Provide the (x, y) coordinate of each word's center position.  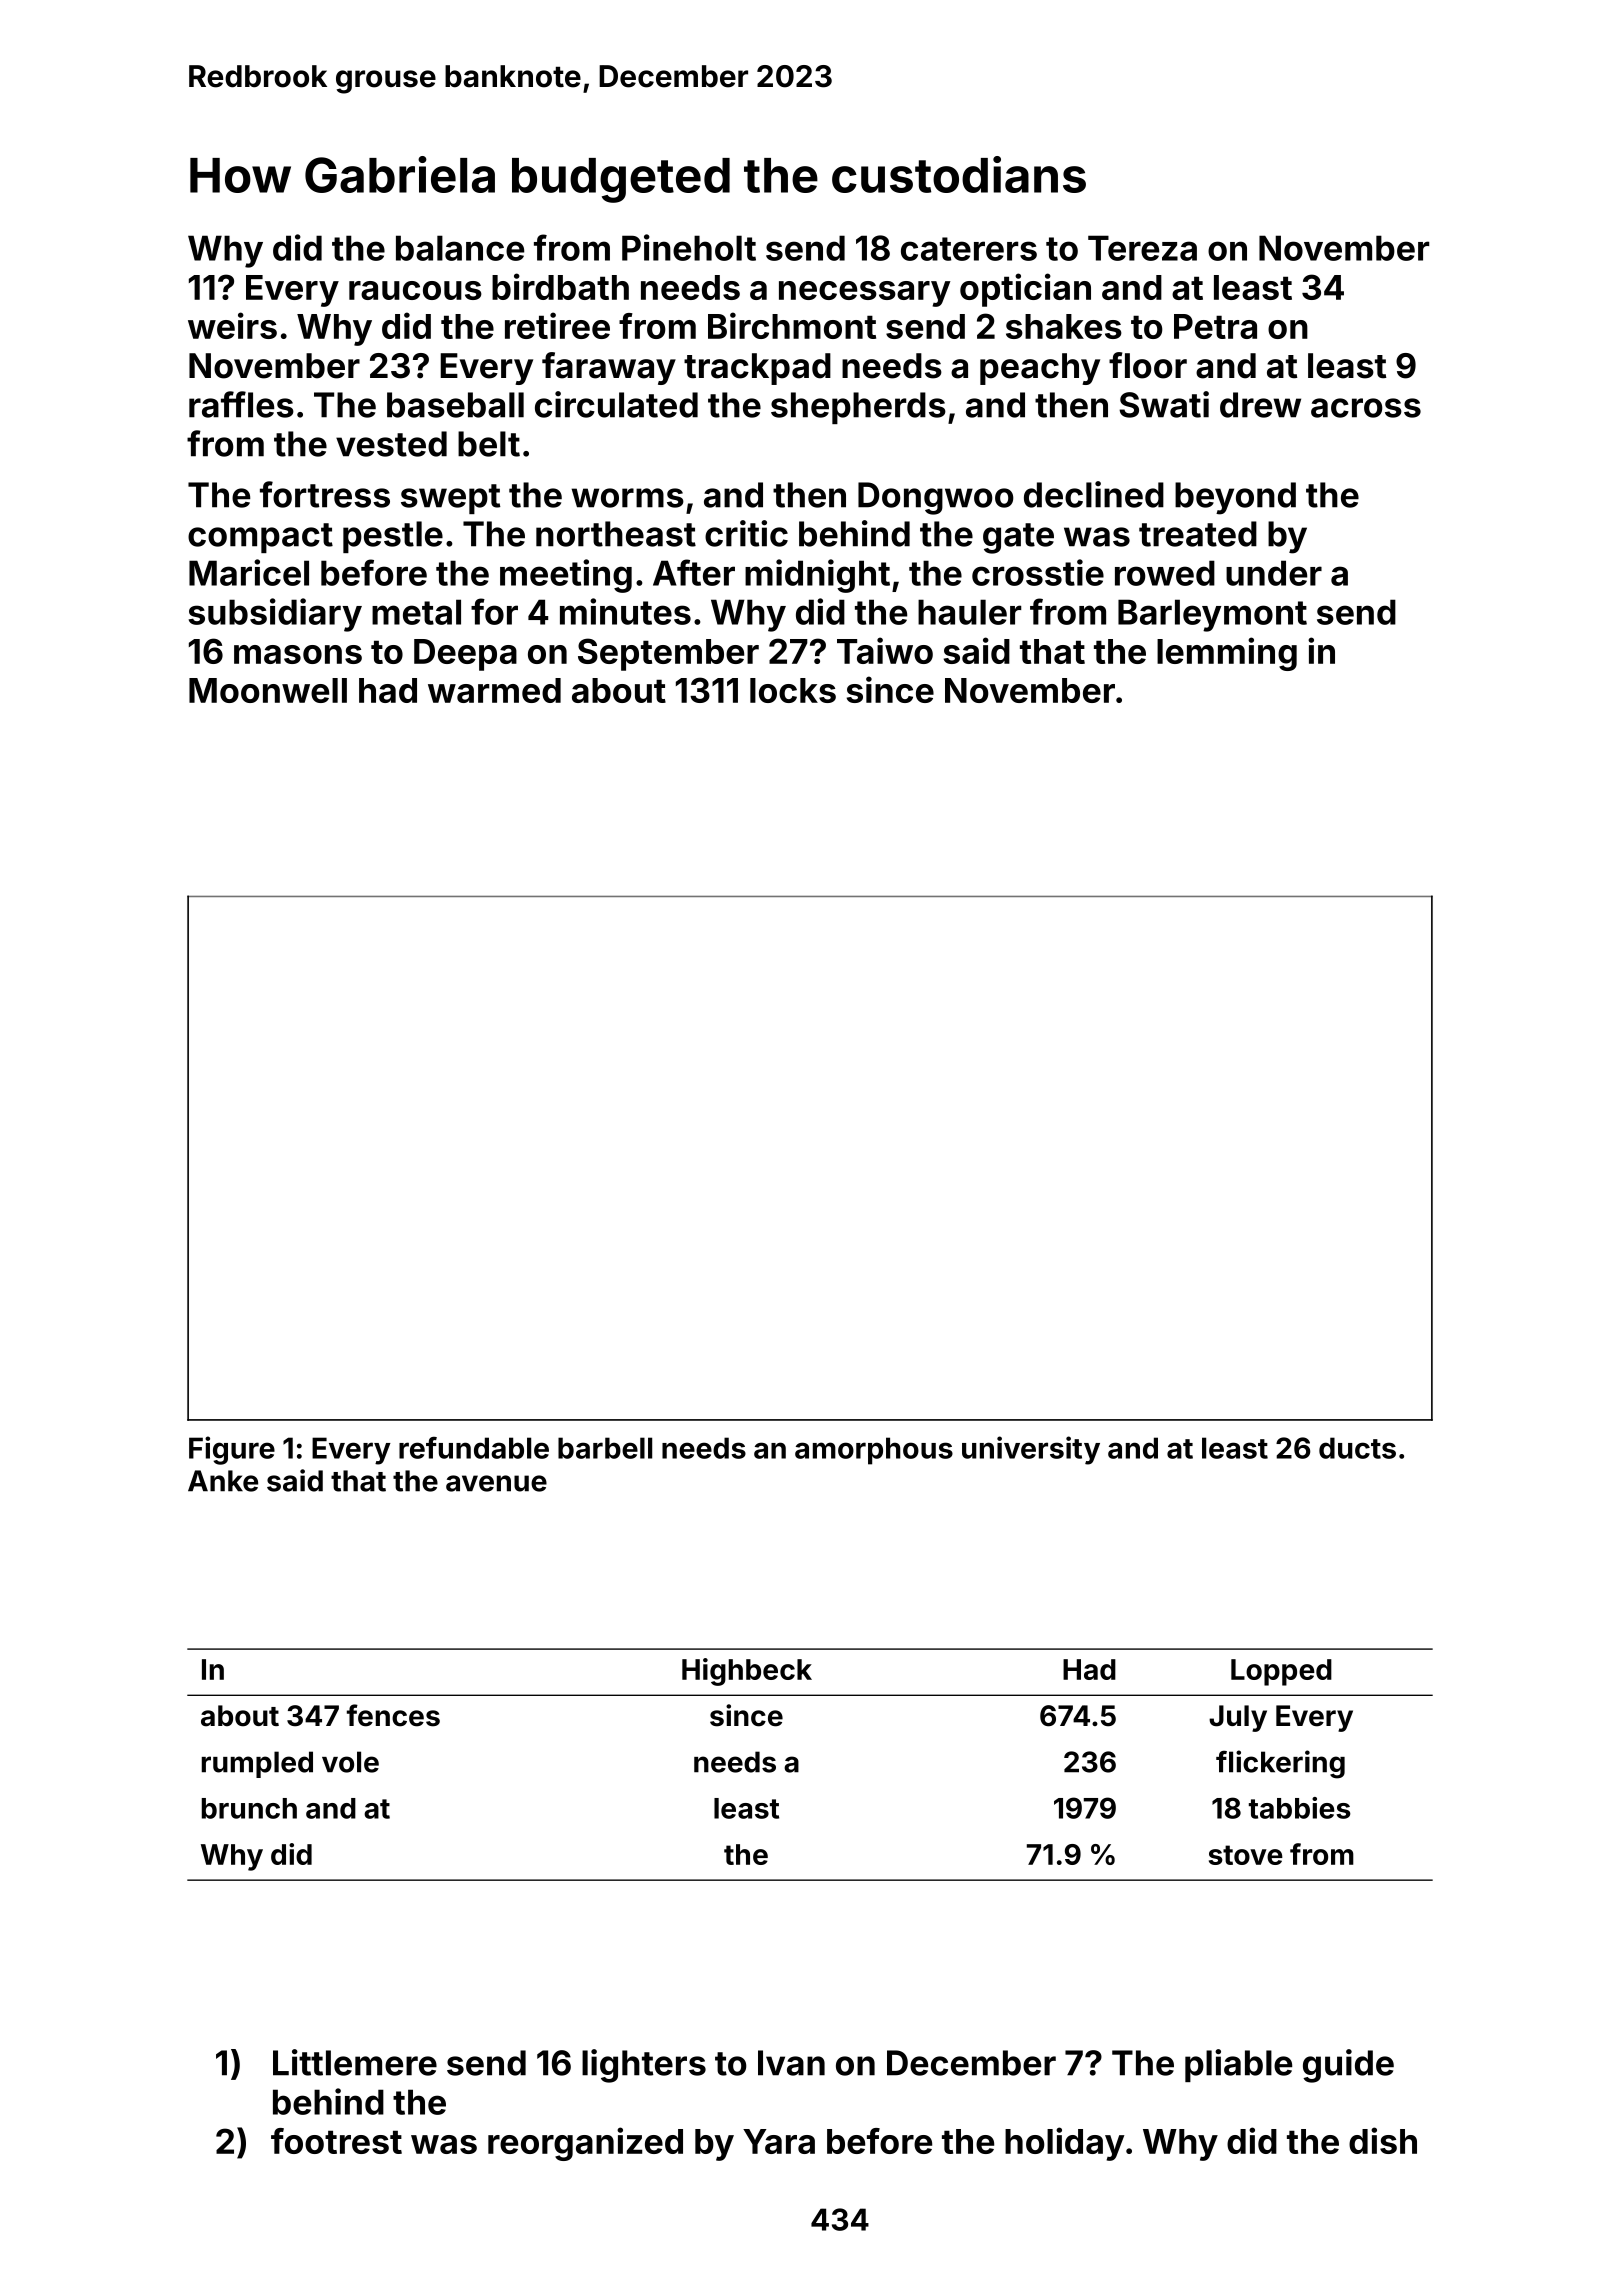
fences (393, 1715)
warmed (494, 690)
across (1366, 408)
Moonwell (268, 690)
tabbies (1300, 1808)
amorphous (874, 1451)
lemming (1227, 654)
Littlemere (355, 2062)
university (1031, 1450)
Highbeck (747, 1672)
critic (746, 533)
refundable (474, 1447)
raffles (241, 404)
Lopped (1281, 1672)
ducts (1357, 1448)
